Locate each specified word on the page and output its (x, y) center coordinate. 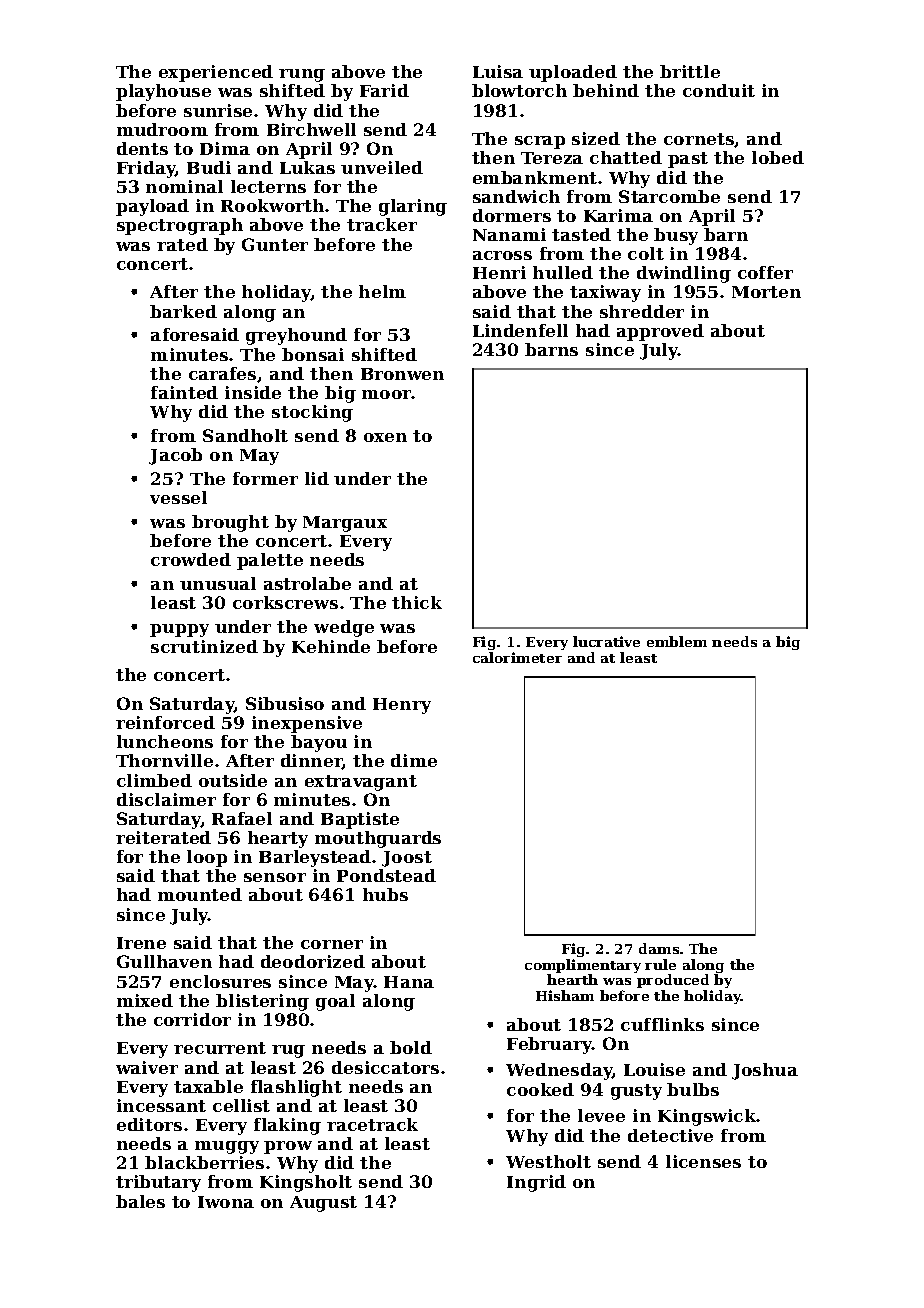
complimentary (583, 966)
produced (673, 981)
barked (183, 311)
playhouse (163, 92)
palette (270, 561)
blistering (262, 1002)
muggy (227, 1147)
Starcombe (669, 196)
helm (382, 291)
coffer (765, 272)
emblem (677, 641)
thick (417, 602)
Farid (384, 90)
